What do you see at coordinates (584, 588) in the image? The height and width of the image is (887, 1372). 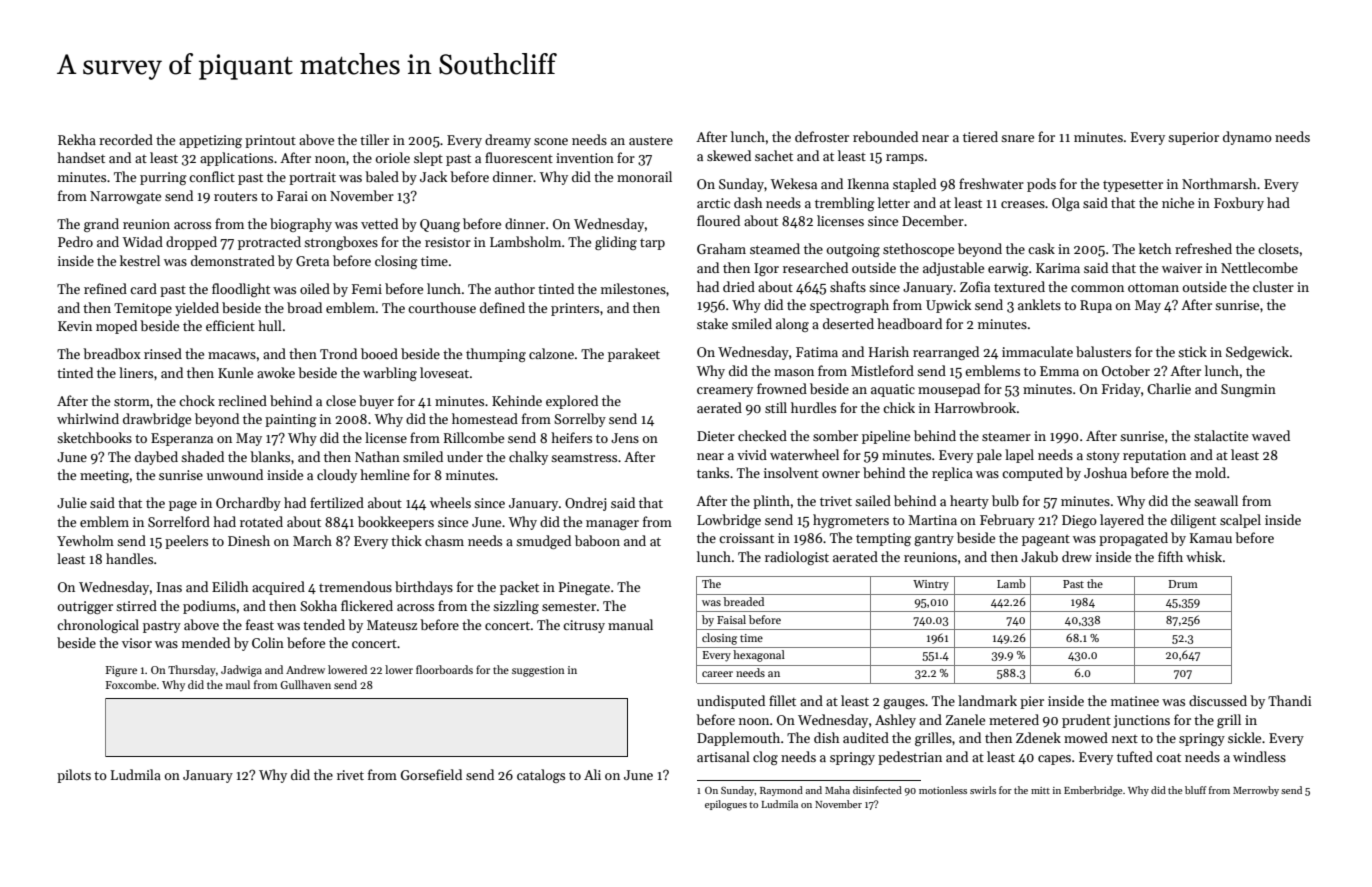 I see `Pinegate` at bounding box center [584, 588].
